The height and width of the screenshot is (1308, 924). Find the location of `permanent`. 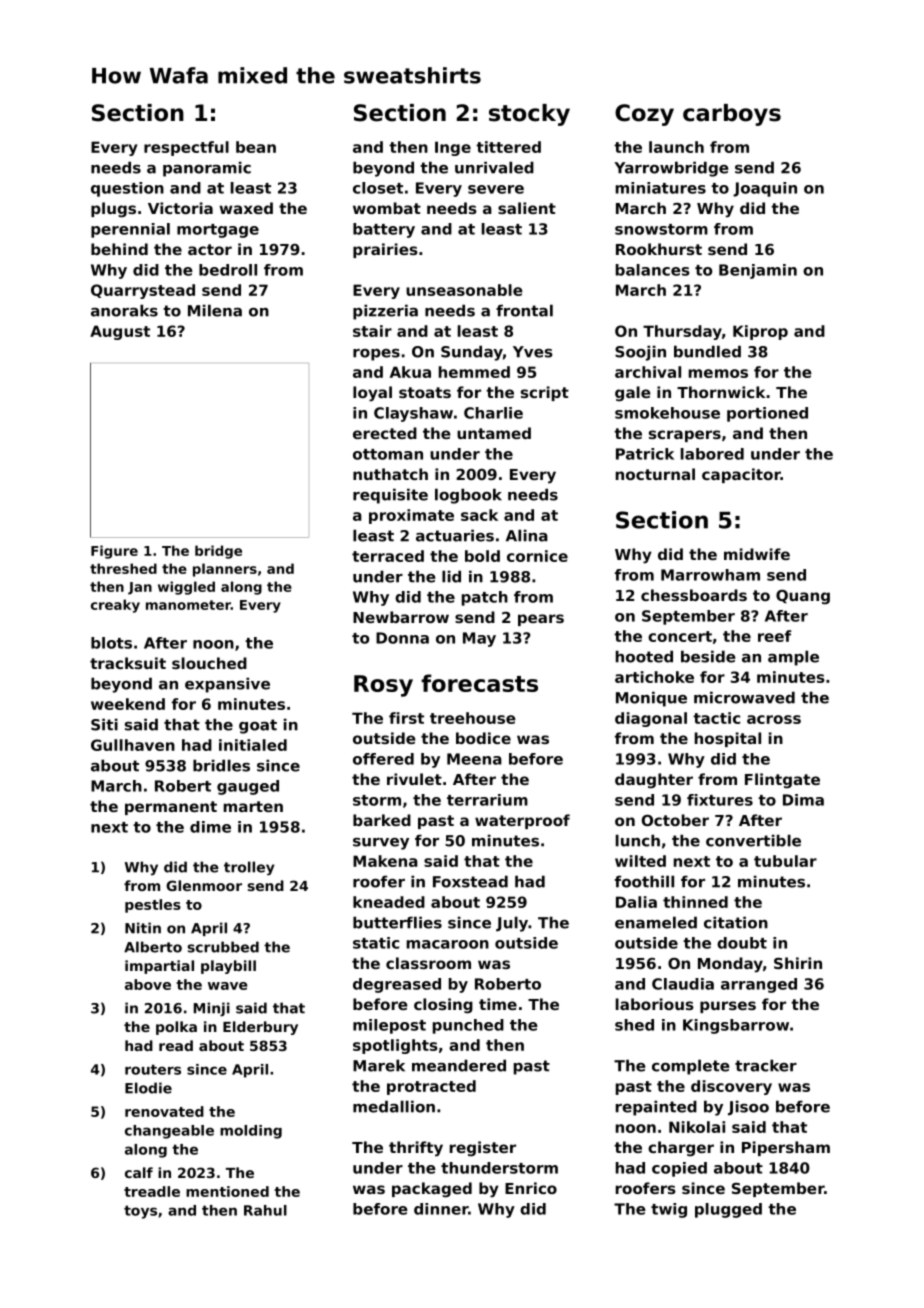

permanent is located at coordinates (171, 808).
